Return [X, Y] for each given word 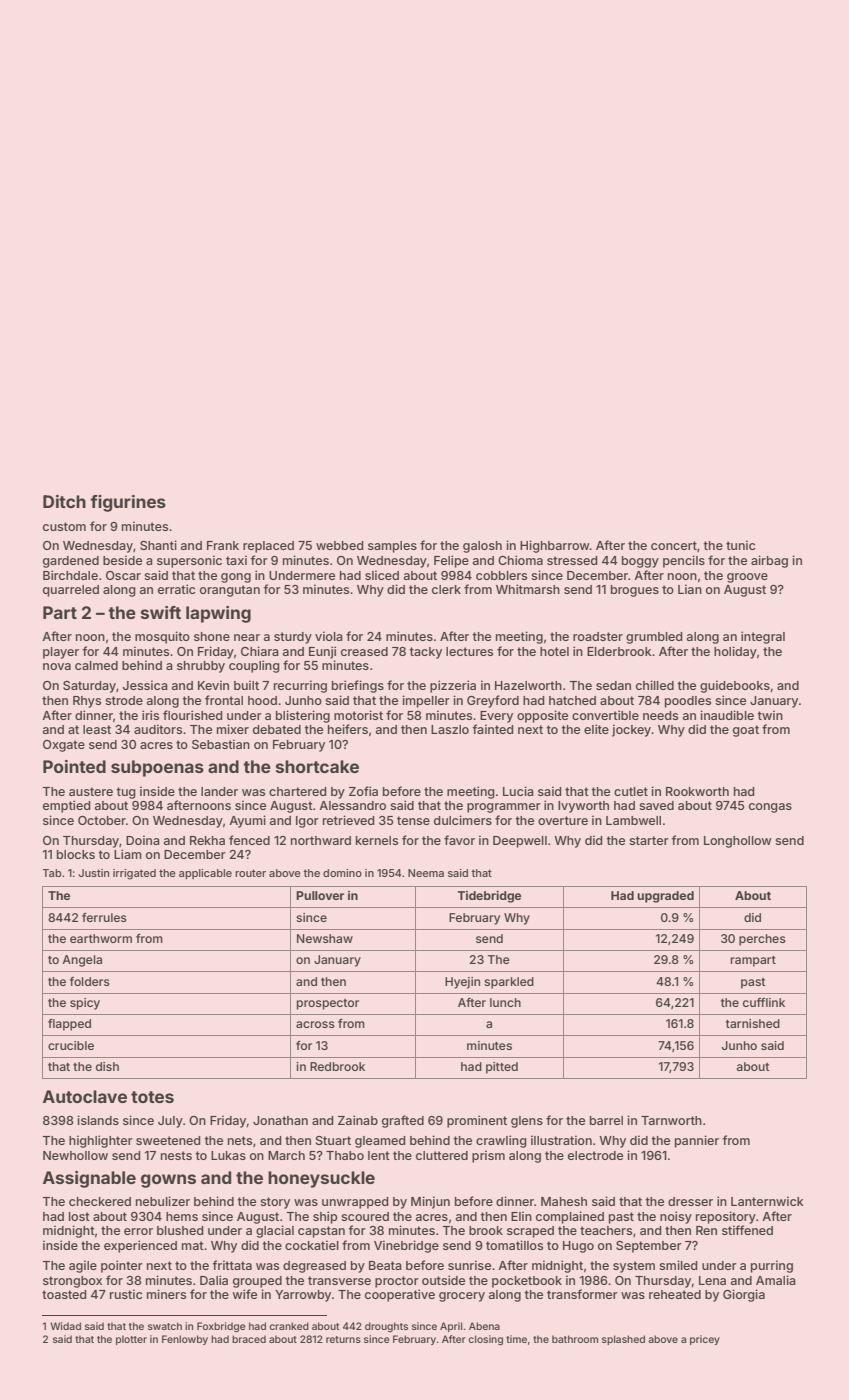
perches [762, 940]
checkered [100, 1201]
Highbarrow [555, 546]
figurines [128, 503]
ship [325, 1217]
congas [770, 808]
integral [763, 637]
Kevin [213, 685]
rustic [126, 1294]
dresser [690, 1201]
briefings [358, 686]
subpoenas [157, 768]
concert [674, 545]
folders [90, 981]
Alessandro [352, 805]
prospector [328, 1004]
